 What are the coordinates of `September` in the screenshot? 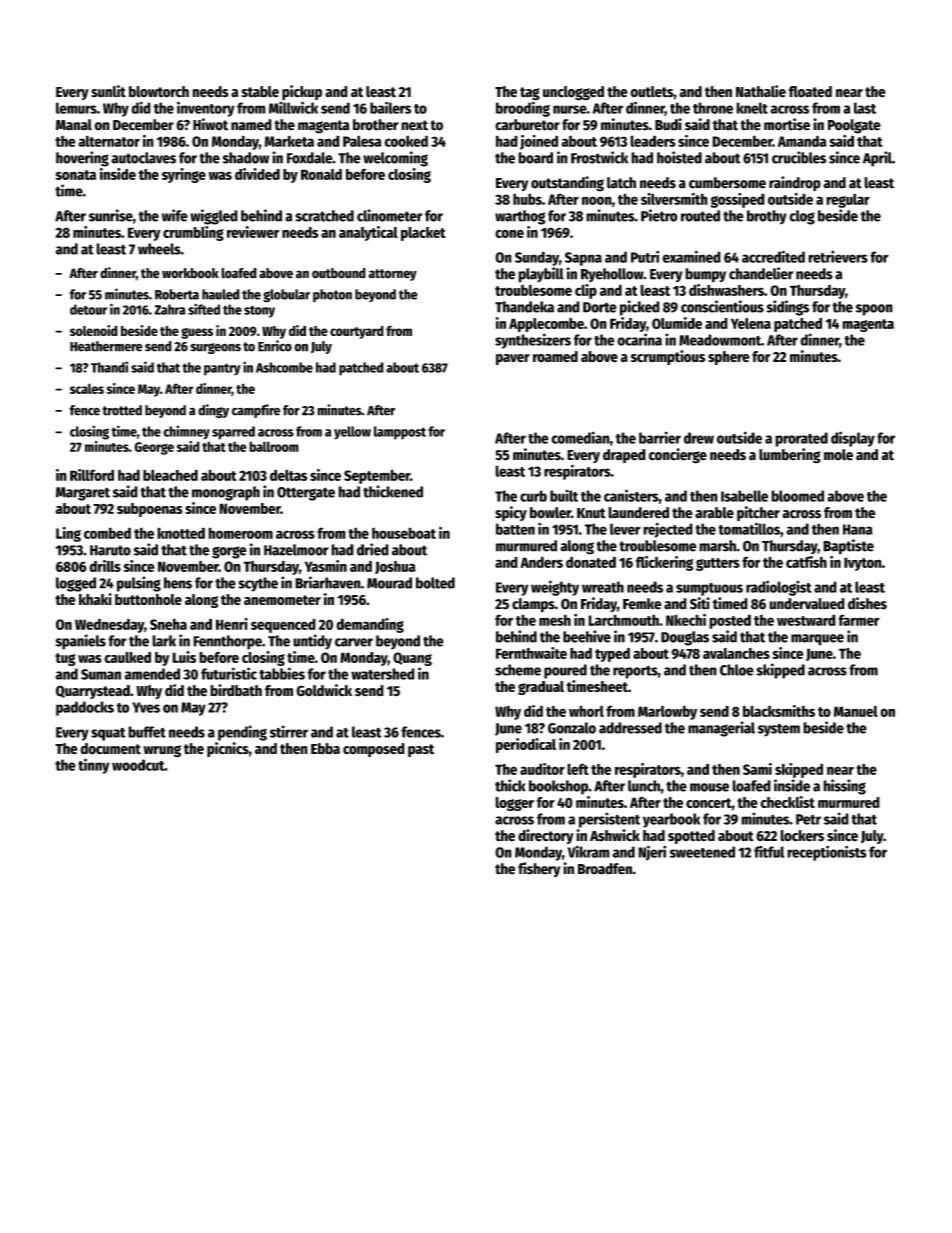 It's located at (377, 476).
